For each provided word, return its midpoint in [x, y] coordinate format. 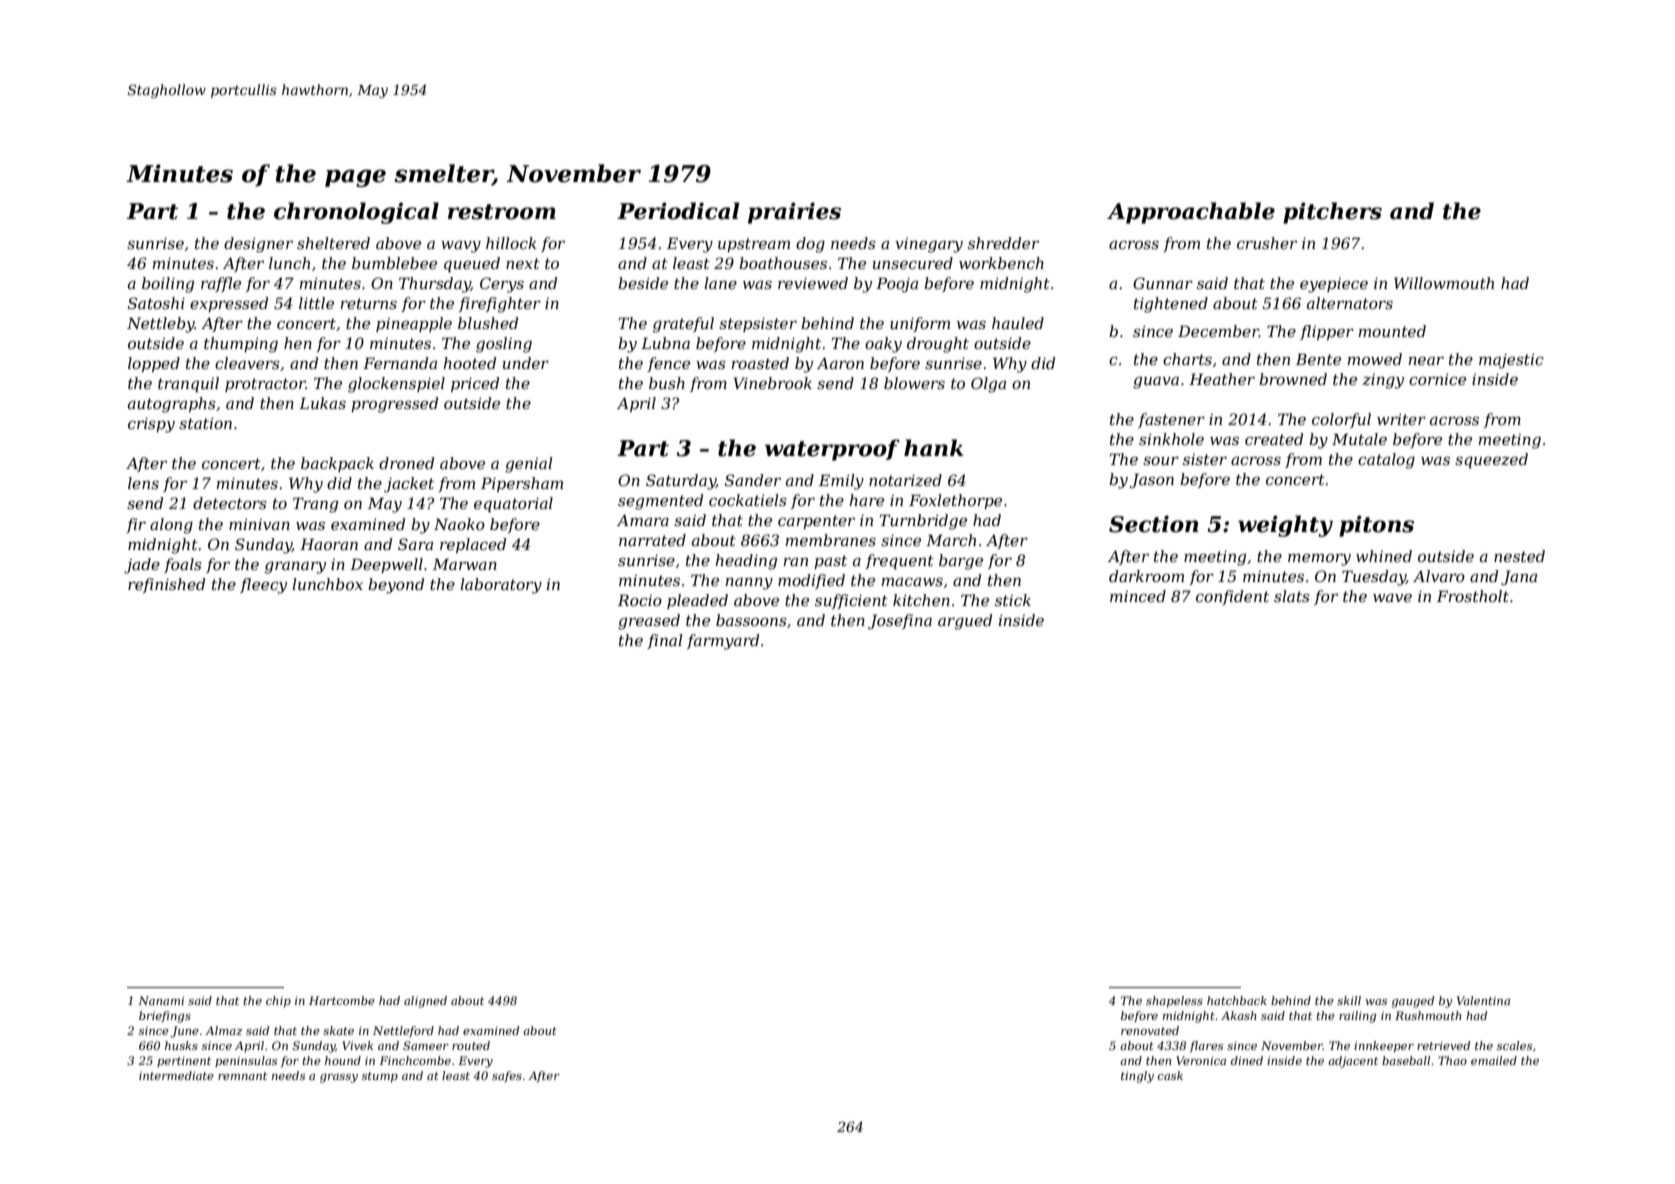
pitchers [1332, 213]
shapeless [1174, 1002]
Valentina [1483, 1000]
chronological [356, 213]
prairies [794, 213]
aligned [425, 1002]
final [664, 641]
